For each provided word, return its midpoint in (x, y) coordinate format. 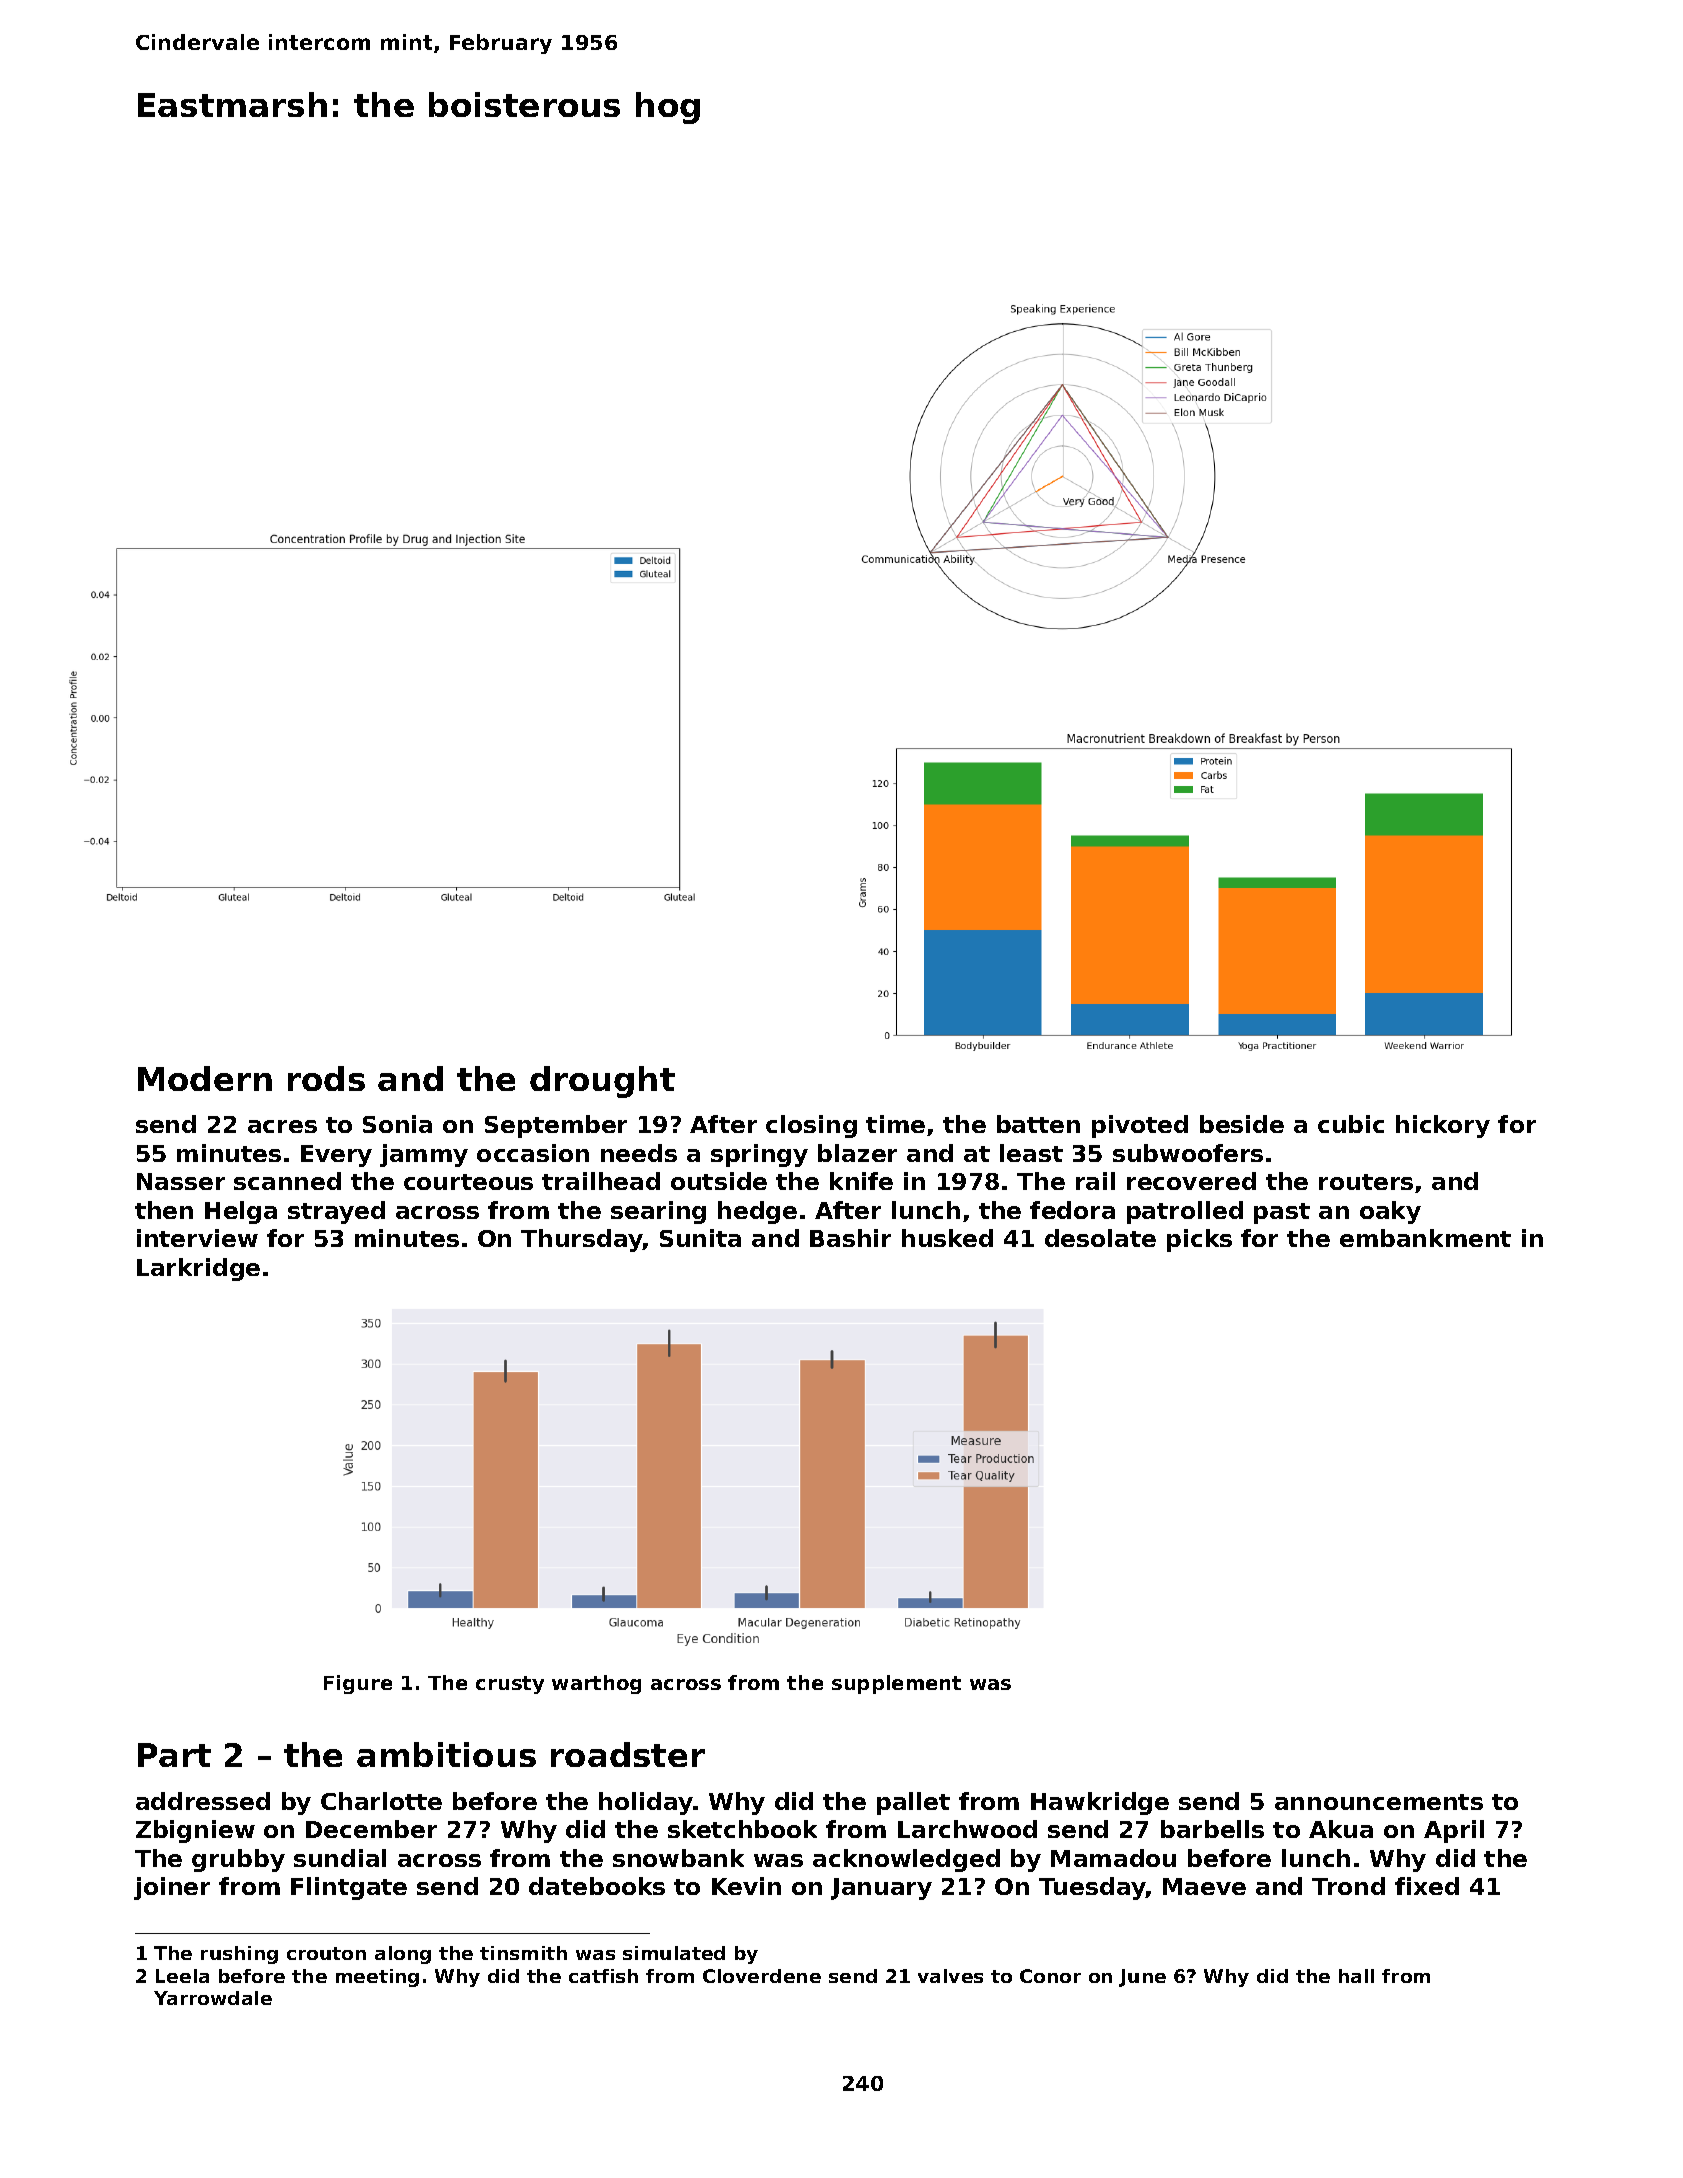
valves (950, 1976)
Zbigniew (195, 1831)
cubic (1351, 1124)
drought (602, 1082)
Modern (205, 1078)
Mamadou (1113, 1858)
